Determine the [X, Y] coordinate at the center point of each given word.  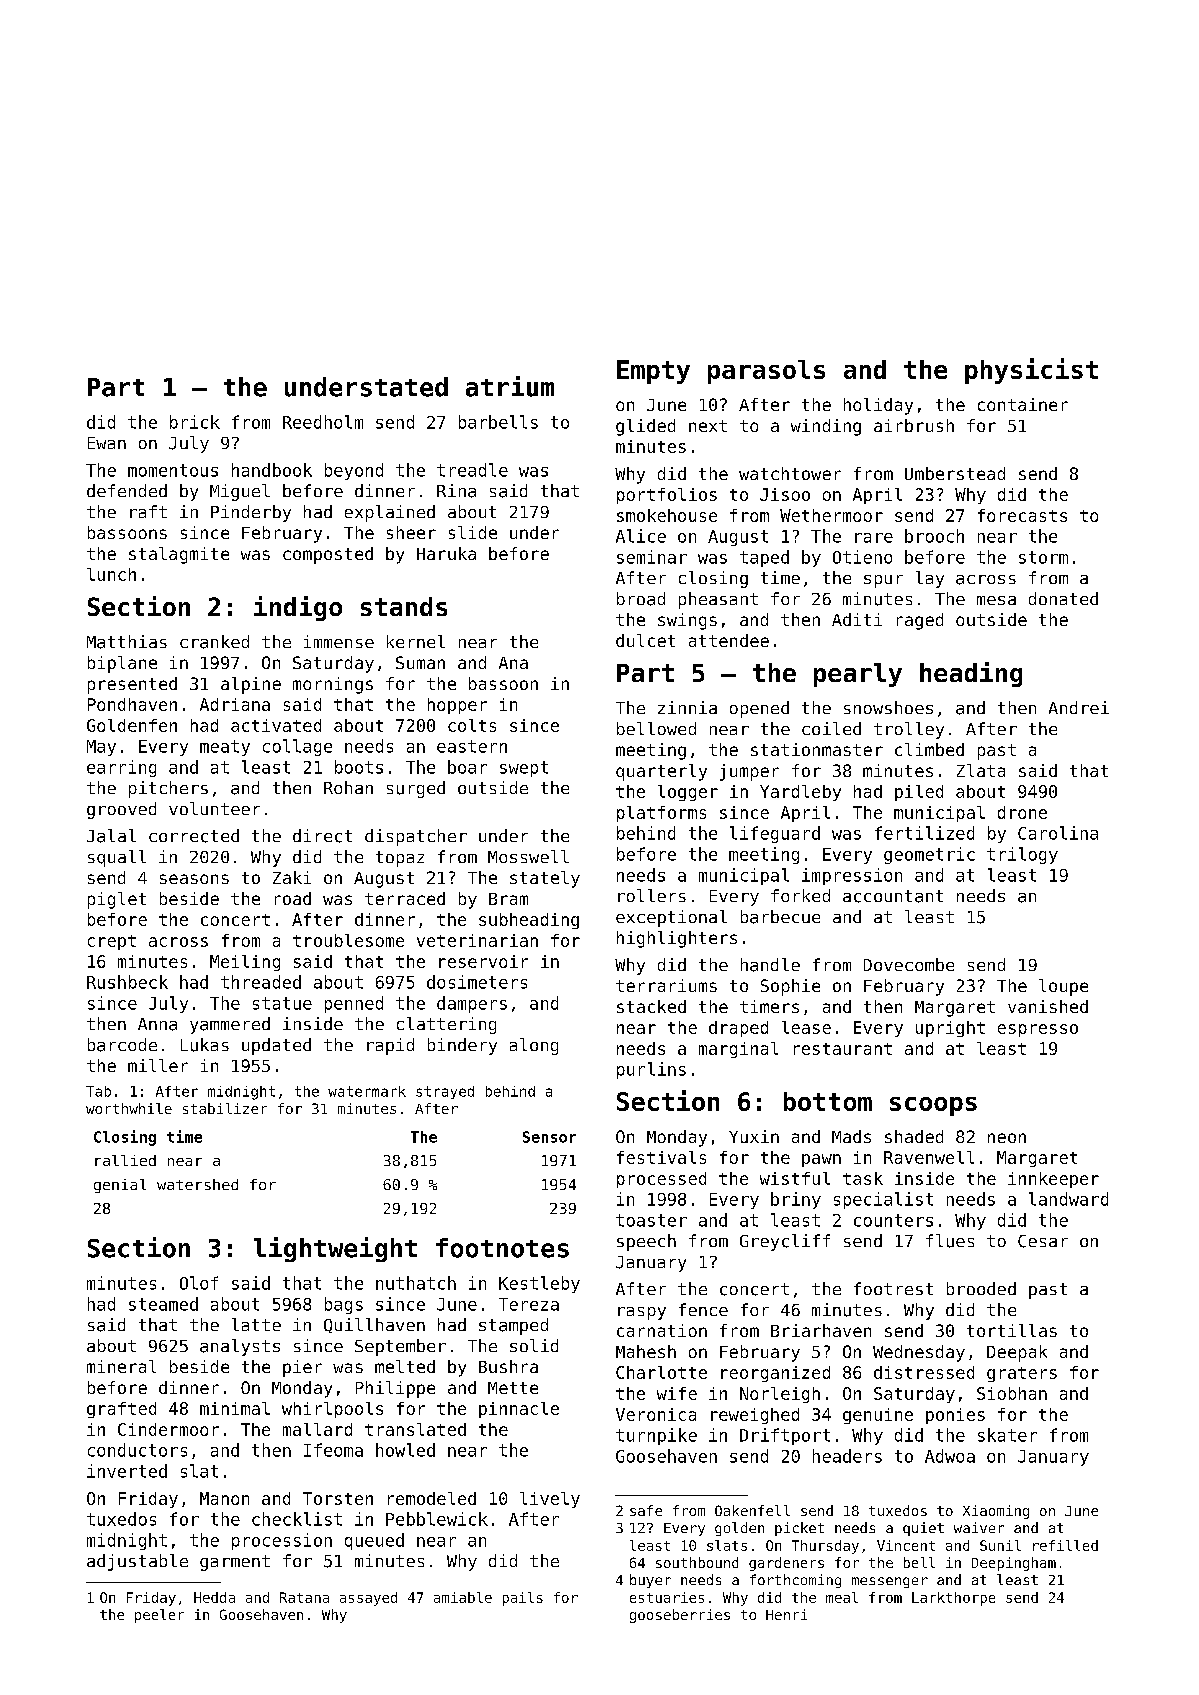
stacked [651, 1006]
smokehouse [667, 515]
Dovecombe [909, 964]
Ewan [107, 443]
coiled [831, 728]
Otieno [862, 557]
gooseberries [680, 1616]
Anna [157, 1024]
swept [524, 769]
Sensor [549, 1137]
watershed [197, 1184]
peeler [159, 1616]
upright [950, 1029]
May [101, 748]
